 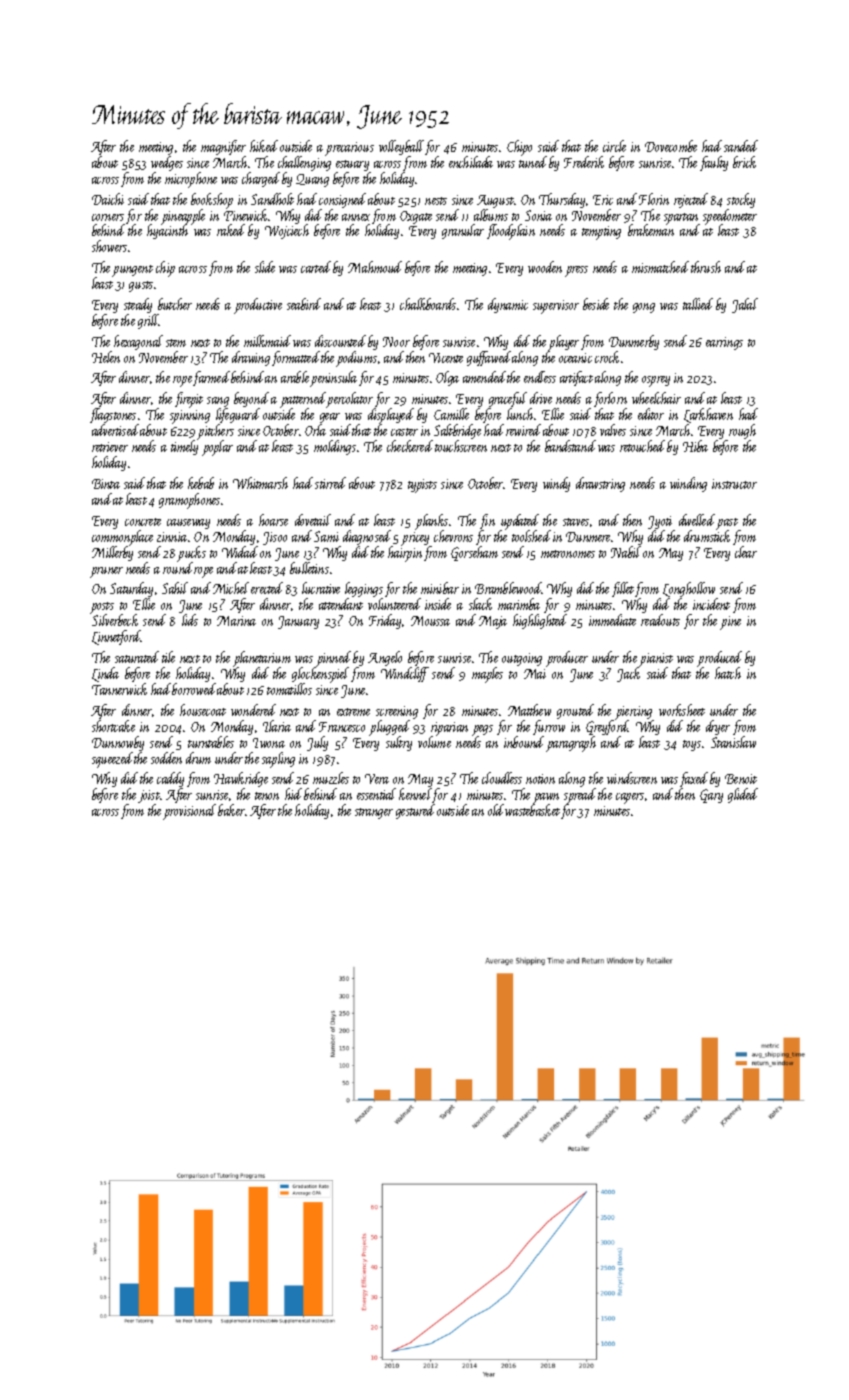 I want to click on Hiba, so click(x=695, y=446).
